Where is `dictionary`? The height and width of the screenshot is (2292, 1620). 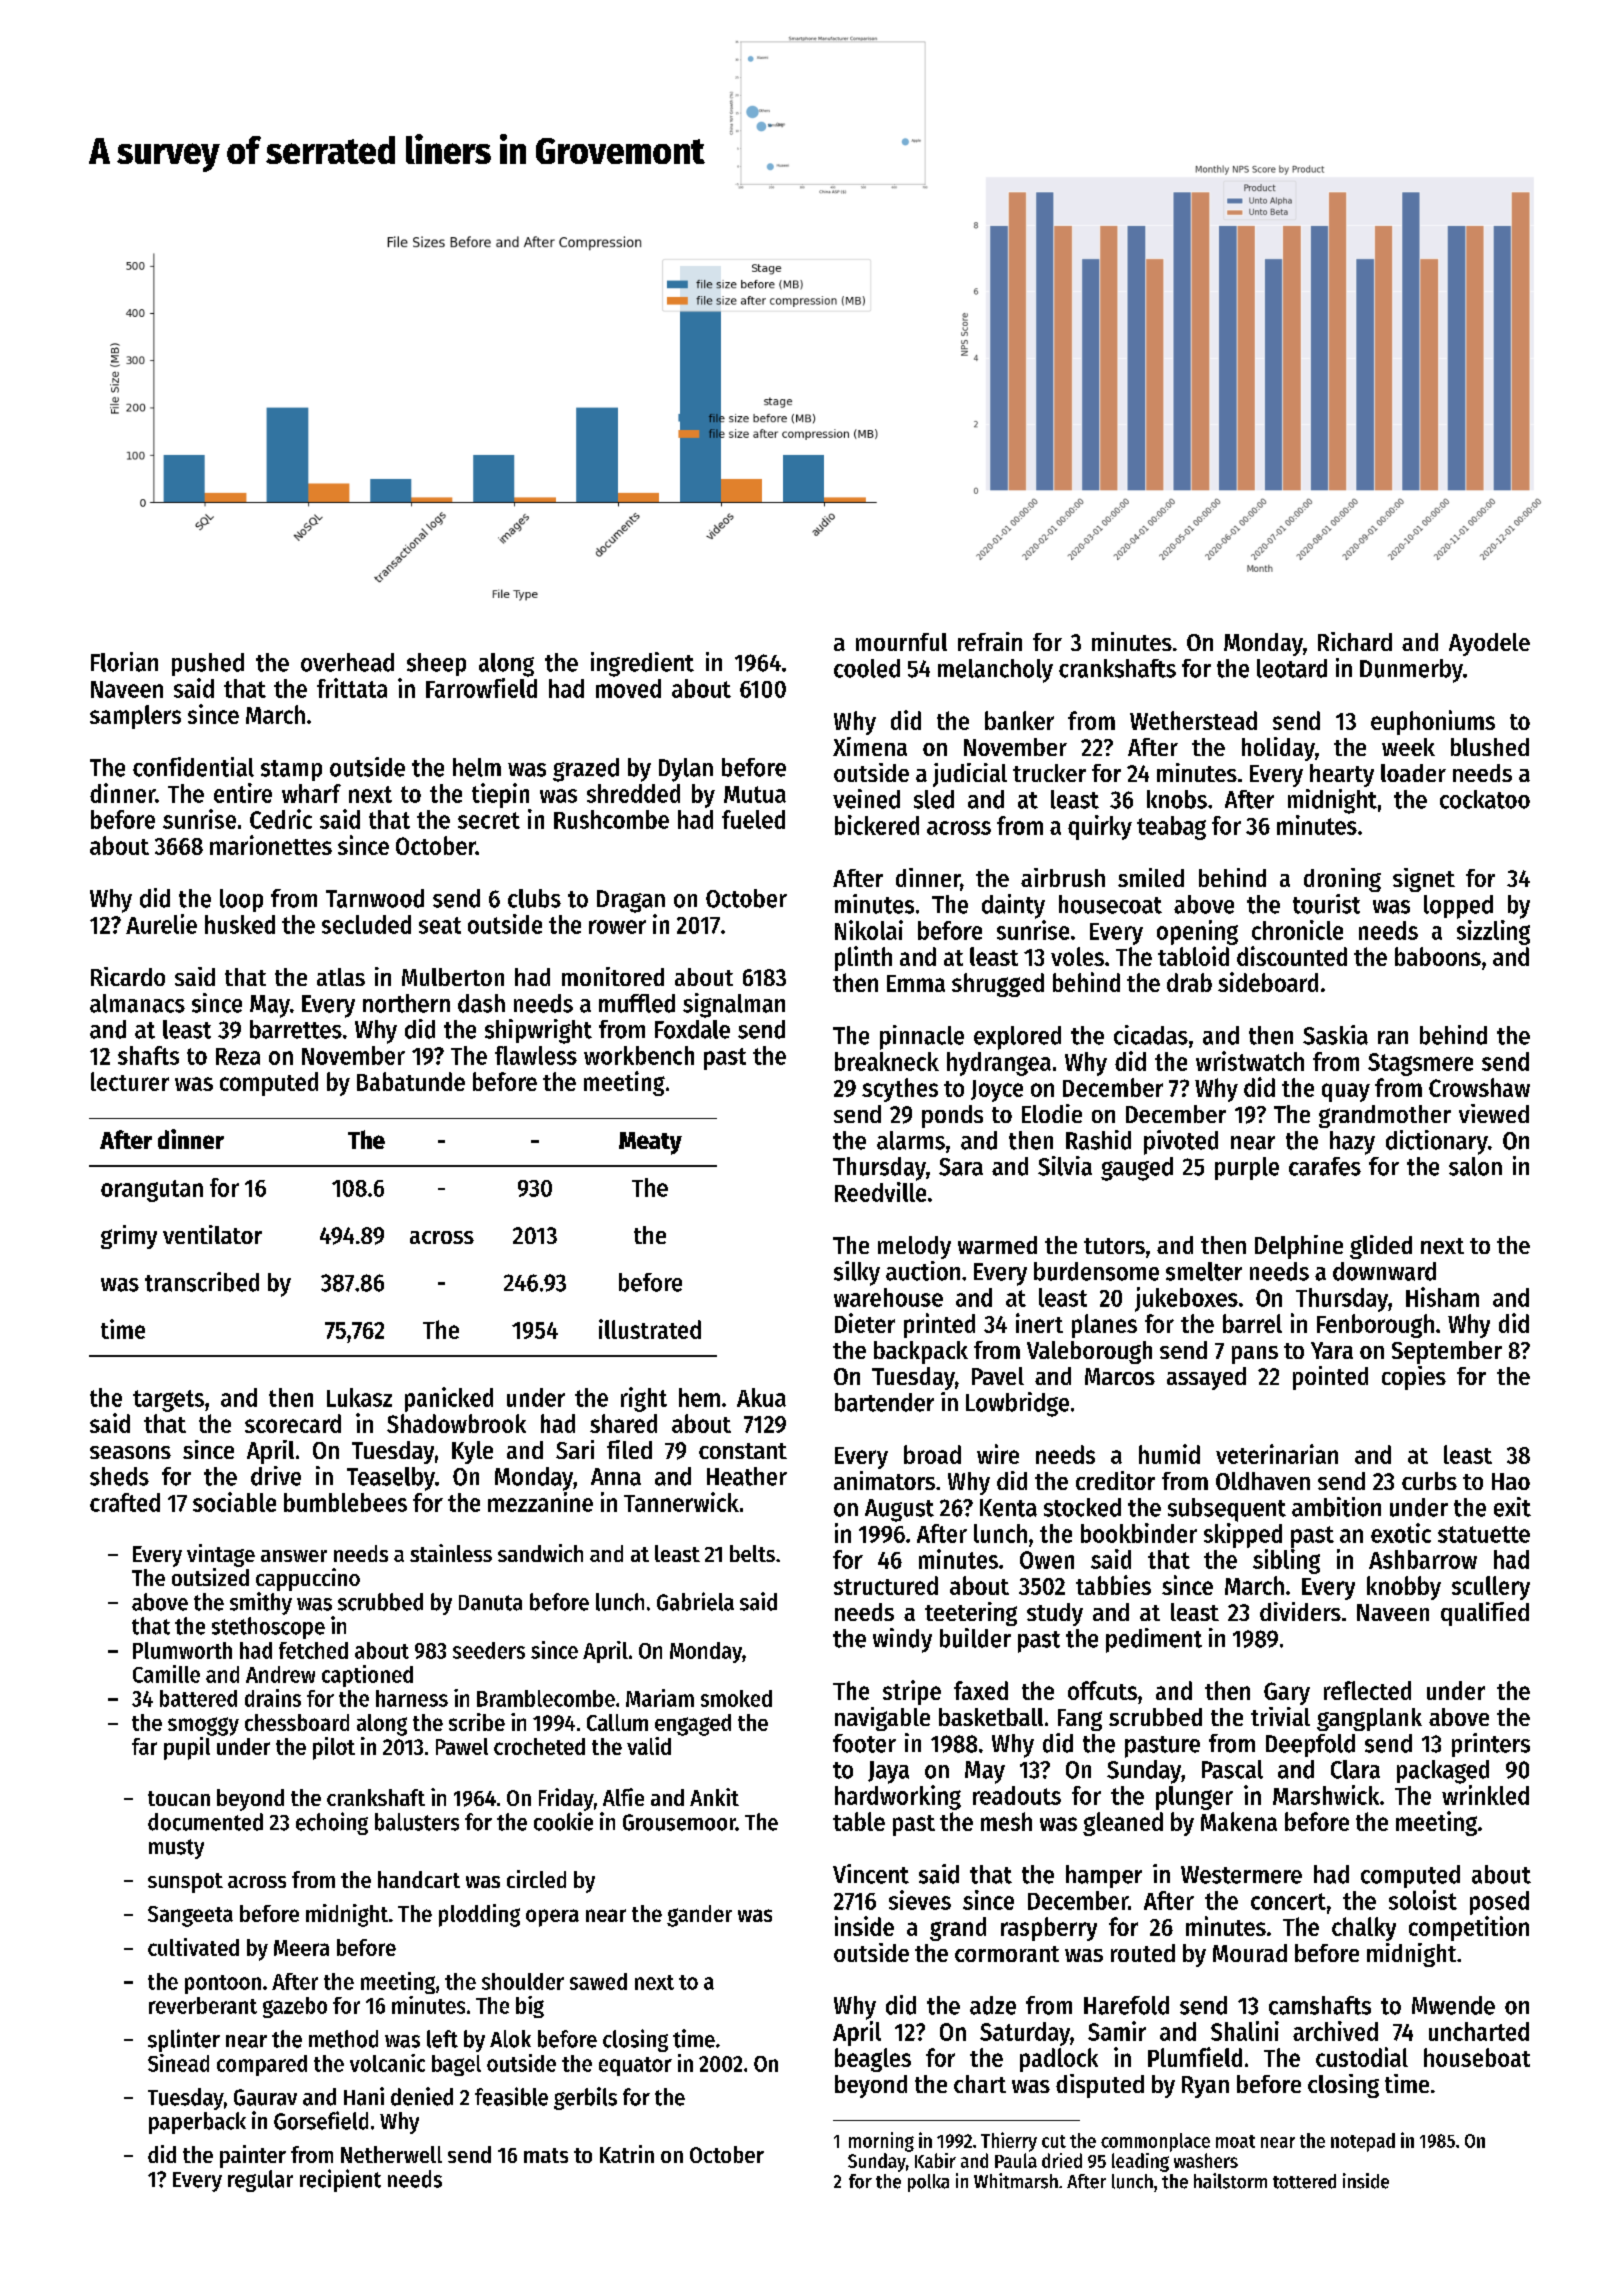 dictionary is located at coordinates (1437, 1142).
